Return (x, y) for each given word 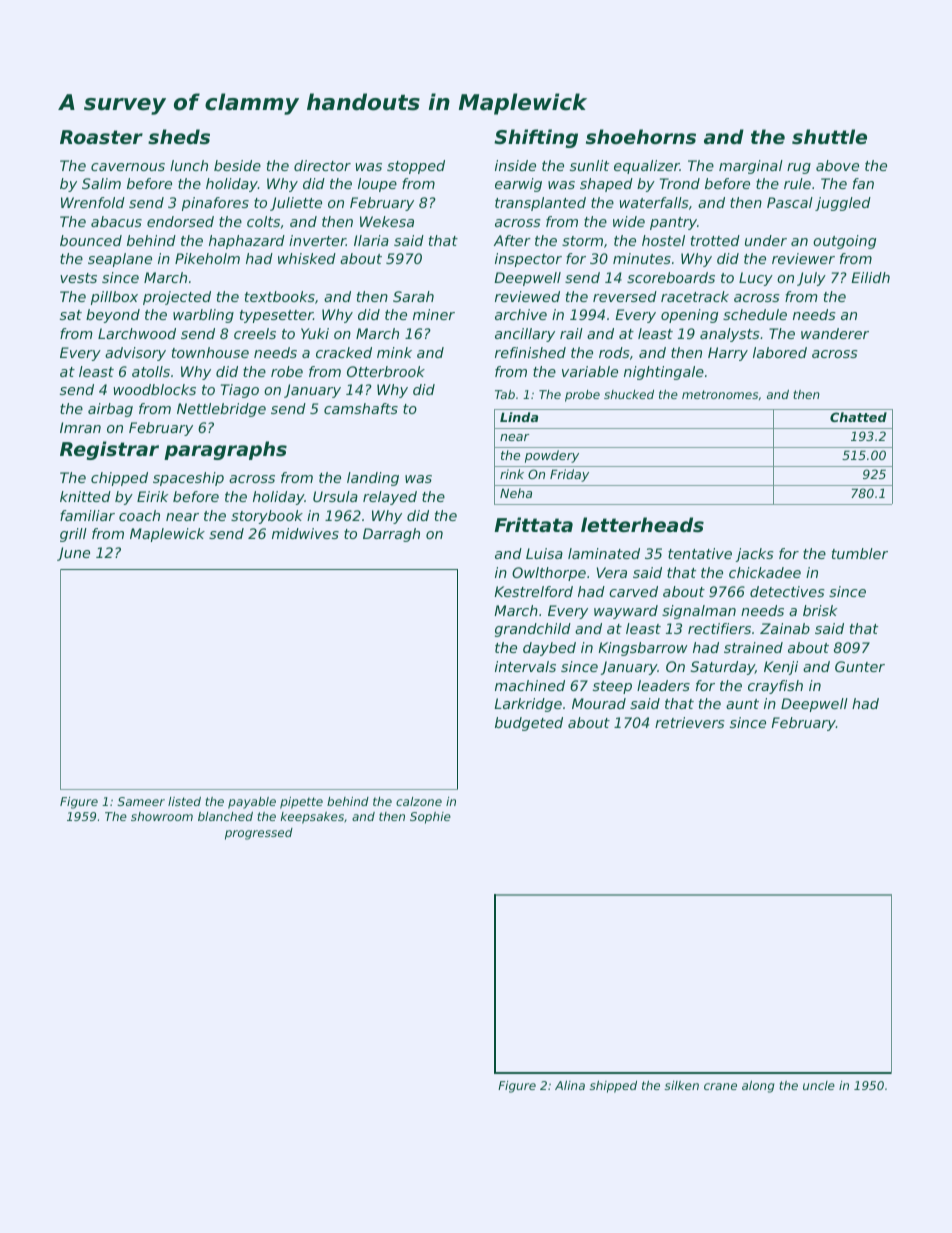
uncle (819, 1085)
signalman (699, 612)
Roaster (101, 137)
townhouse (210, 352)
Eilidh (870, 277)
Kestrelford (533, 591)
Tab (505, 394)
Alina (570, 1085)
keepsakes (312, 818)
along (758, 1087)
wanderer (835, 333)
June (73, 554)
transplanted (540, 204)
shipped (613, 1087)
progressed (259, 834)
